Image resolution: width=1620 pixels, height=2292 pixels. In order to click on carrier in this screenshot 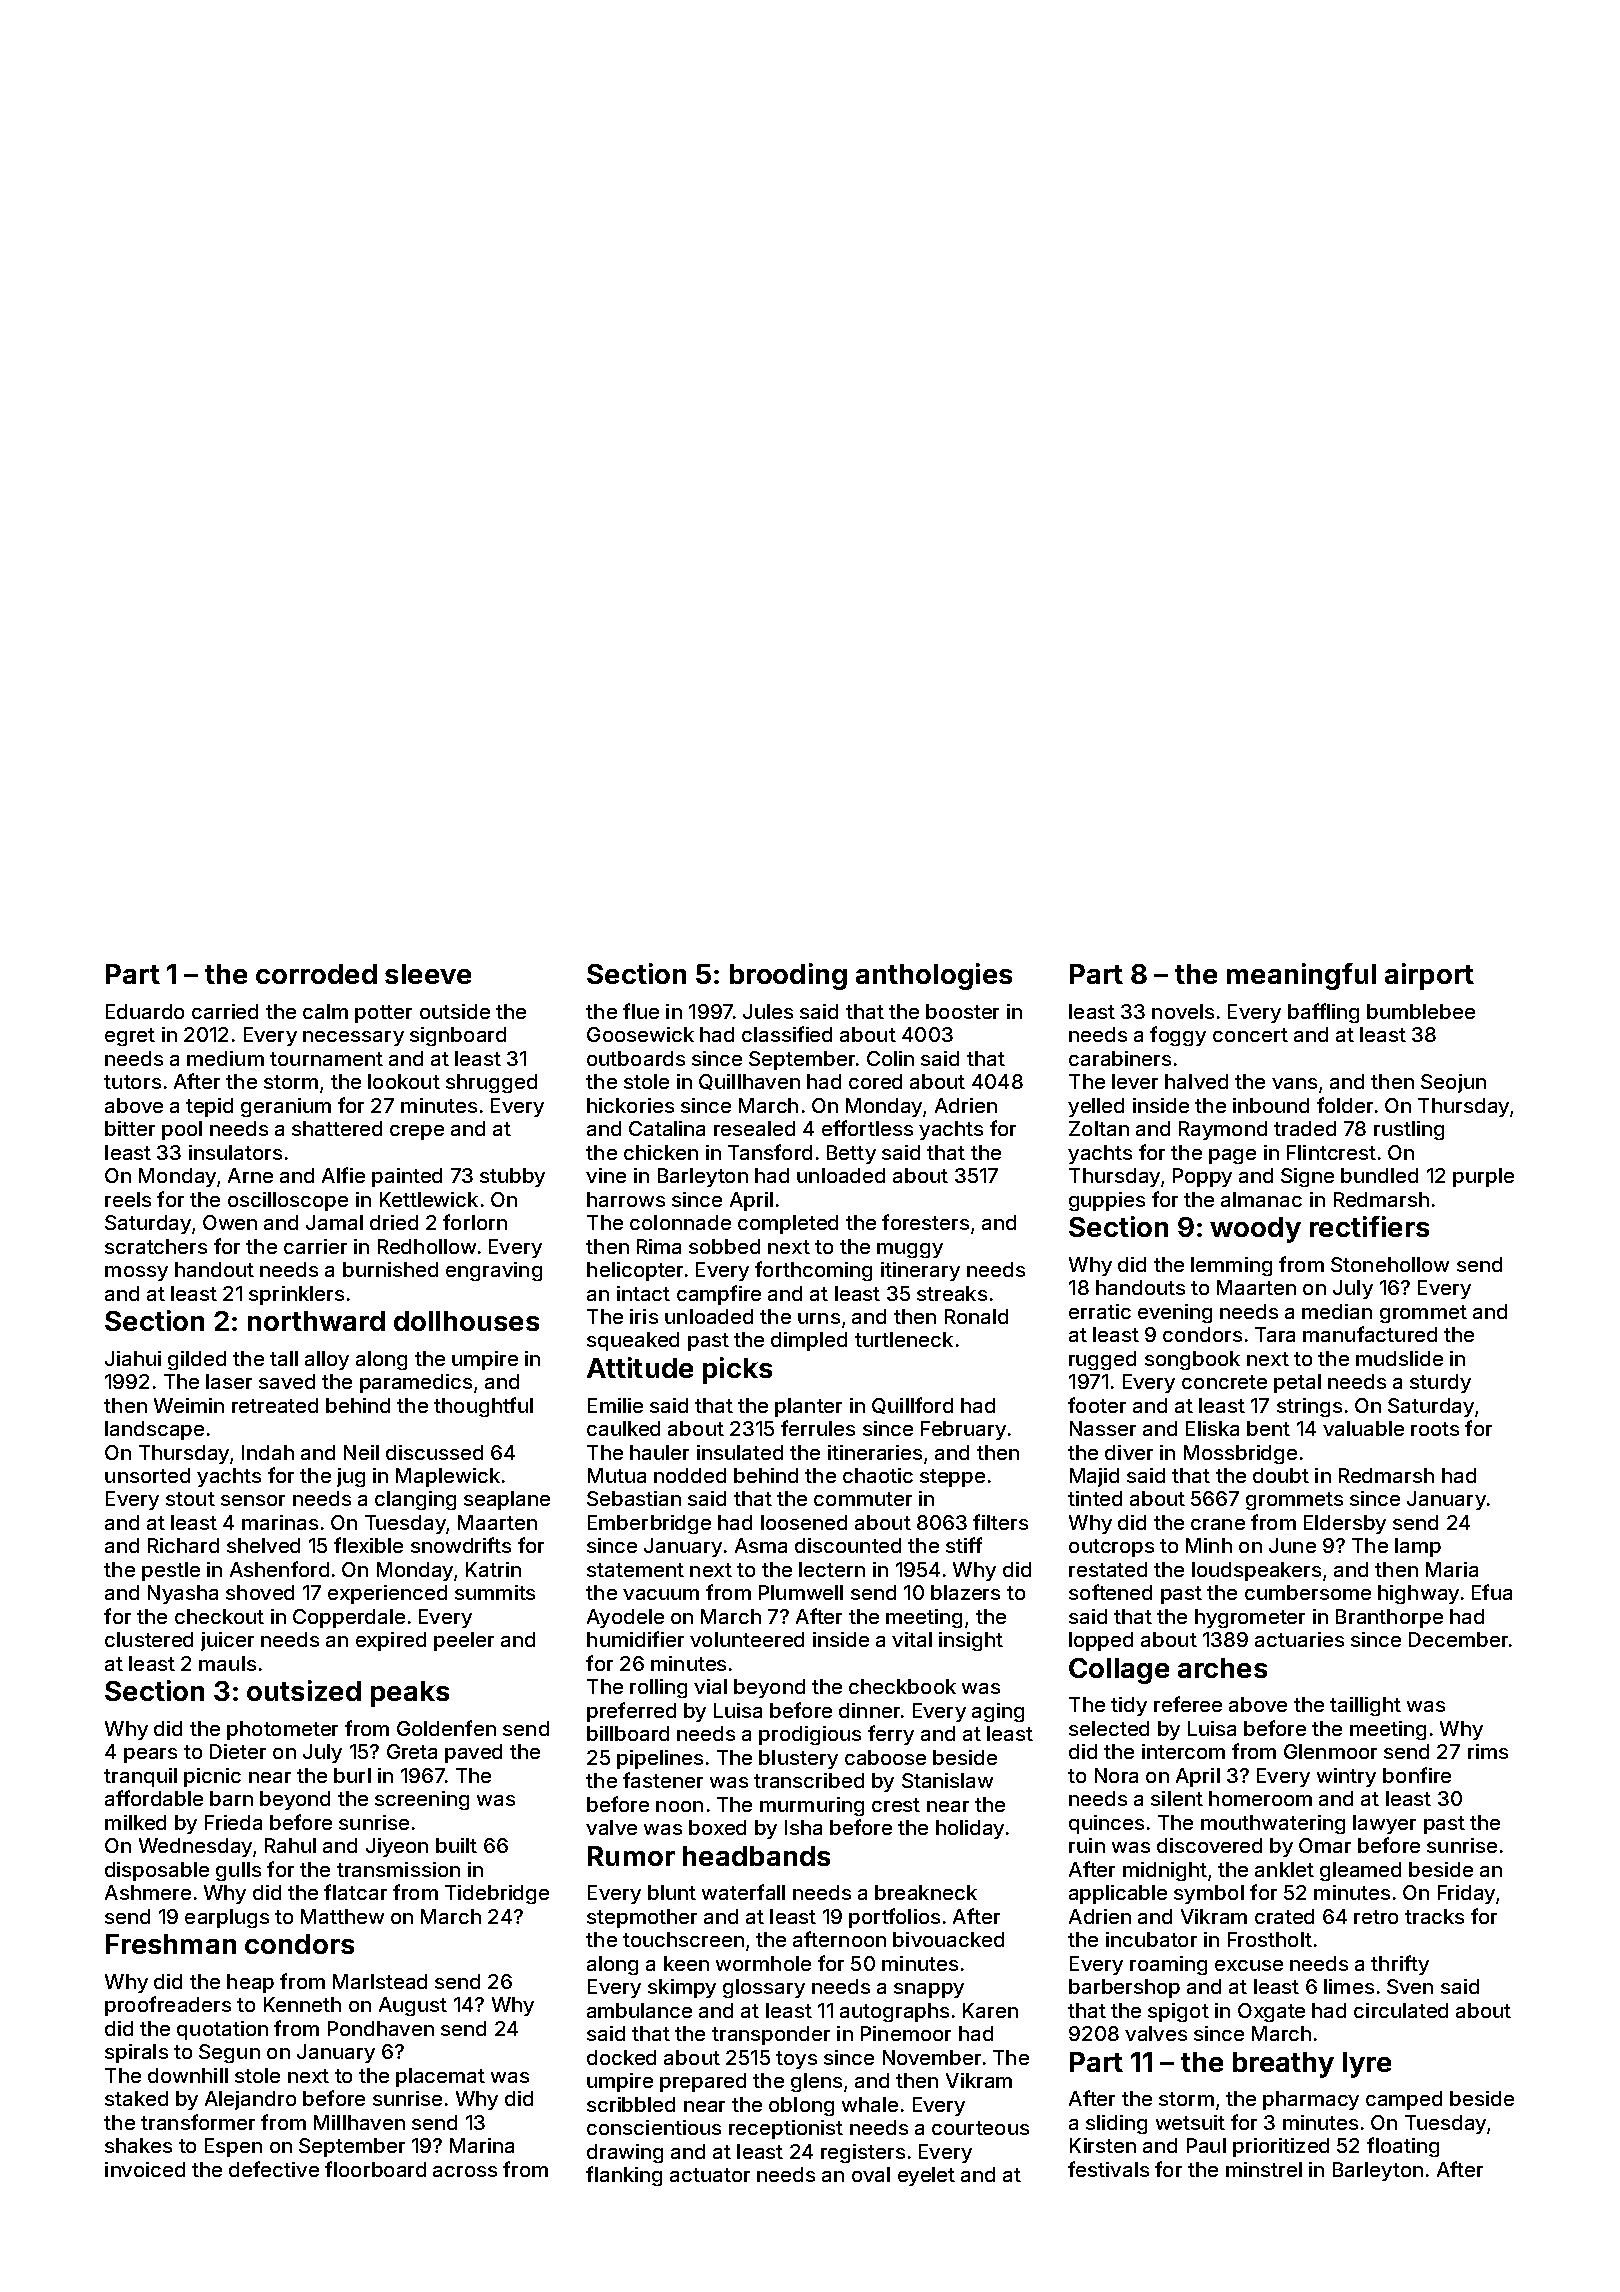, I will do `click(315, 1246)`.
